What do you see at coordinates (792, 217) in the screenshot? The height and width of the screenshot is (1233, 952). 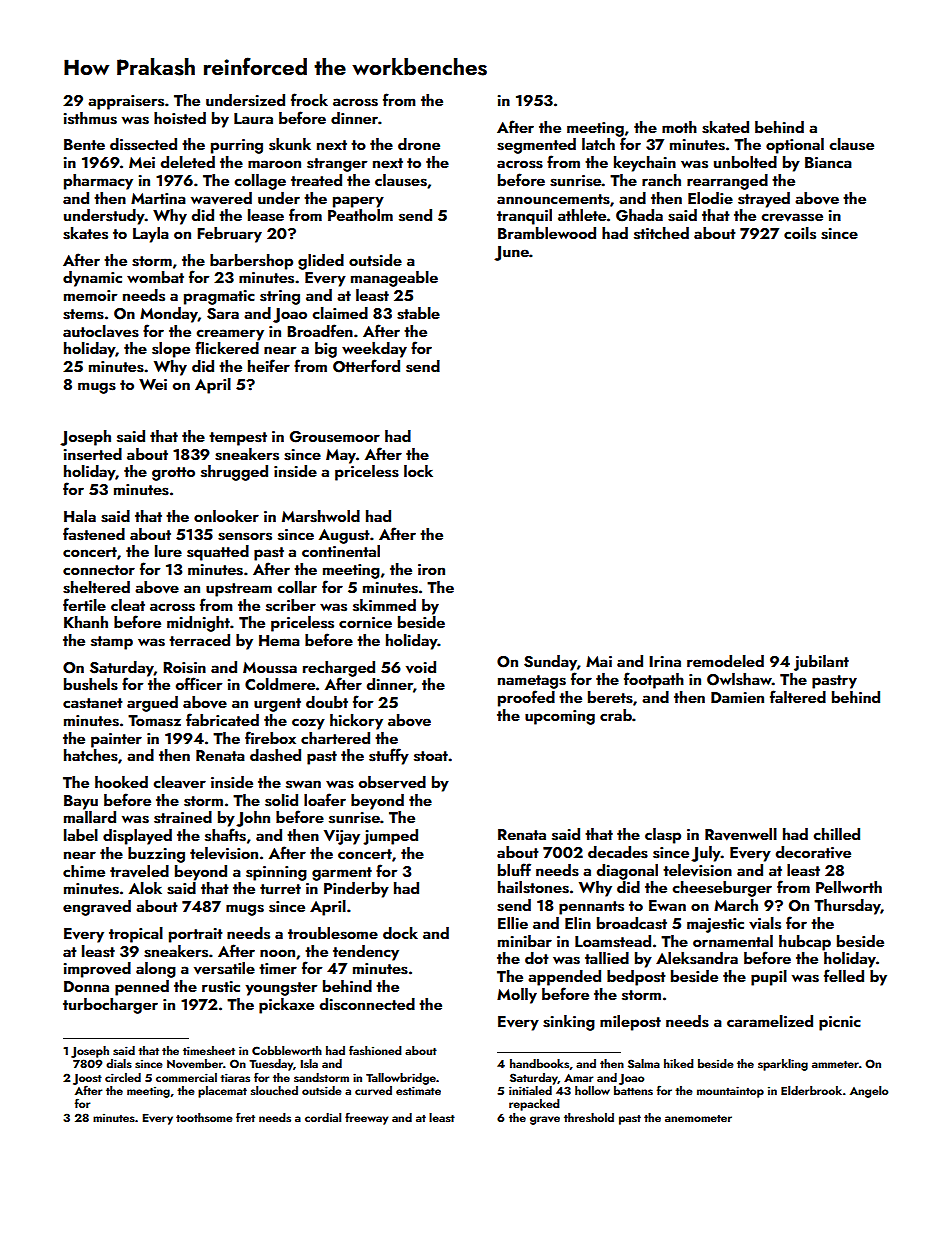 I see `crevasse` at bounding box center [792, 217].
